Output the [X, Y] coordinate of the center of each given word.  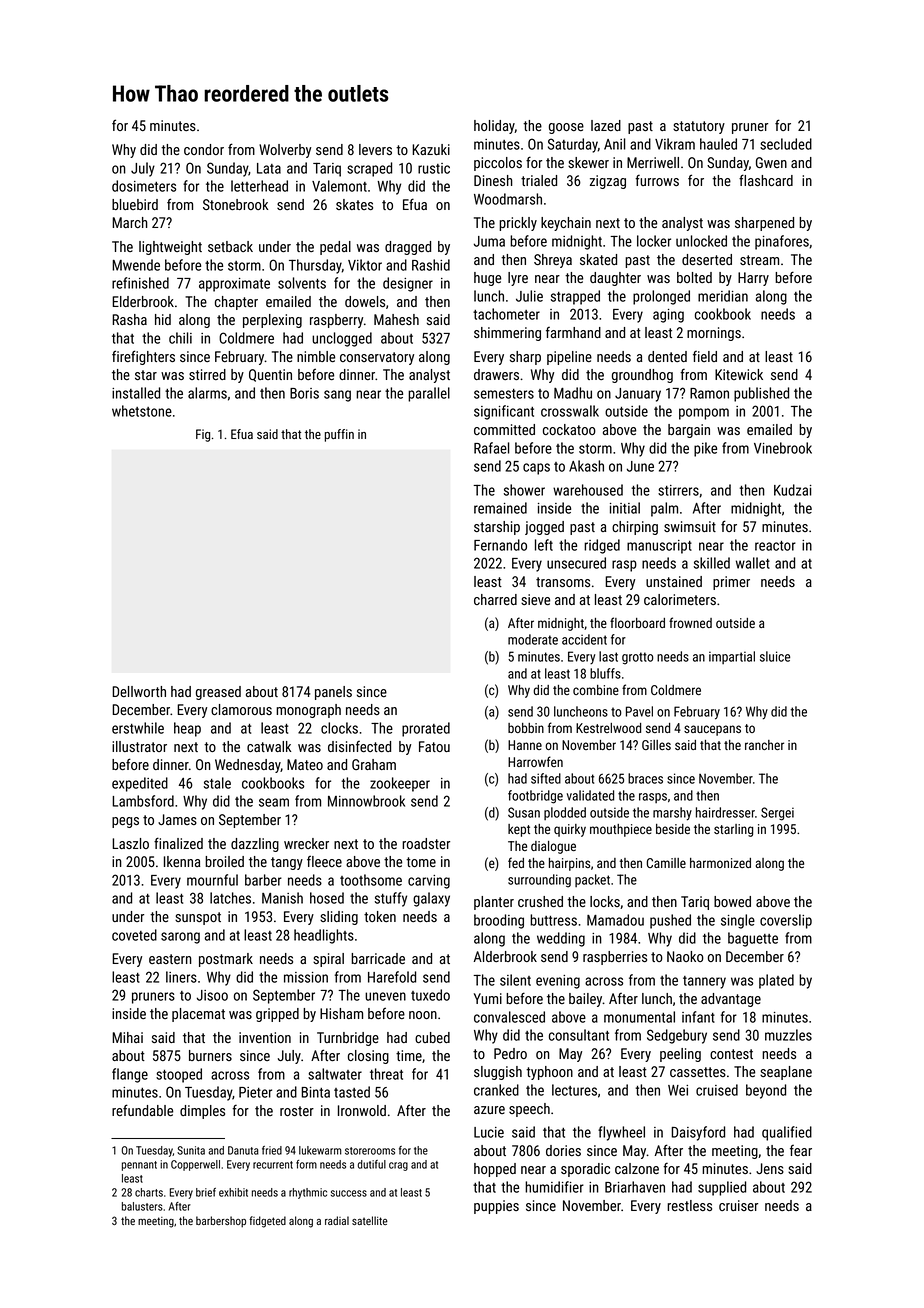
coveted [134, 935]
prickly [518, 224]
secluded [786, 144]
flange [130, 1075]
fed [516, 862]
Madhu [573, 393]
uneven [385, 996]
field [705, 356]
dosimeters [144, 186]
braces [645, 778]
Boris [304, 393]
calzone [637, 1168]
